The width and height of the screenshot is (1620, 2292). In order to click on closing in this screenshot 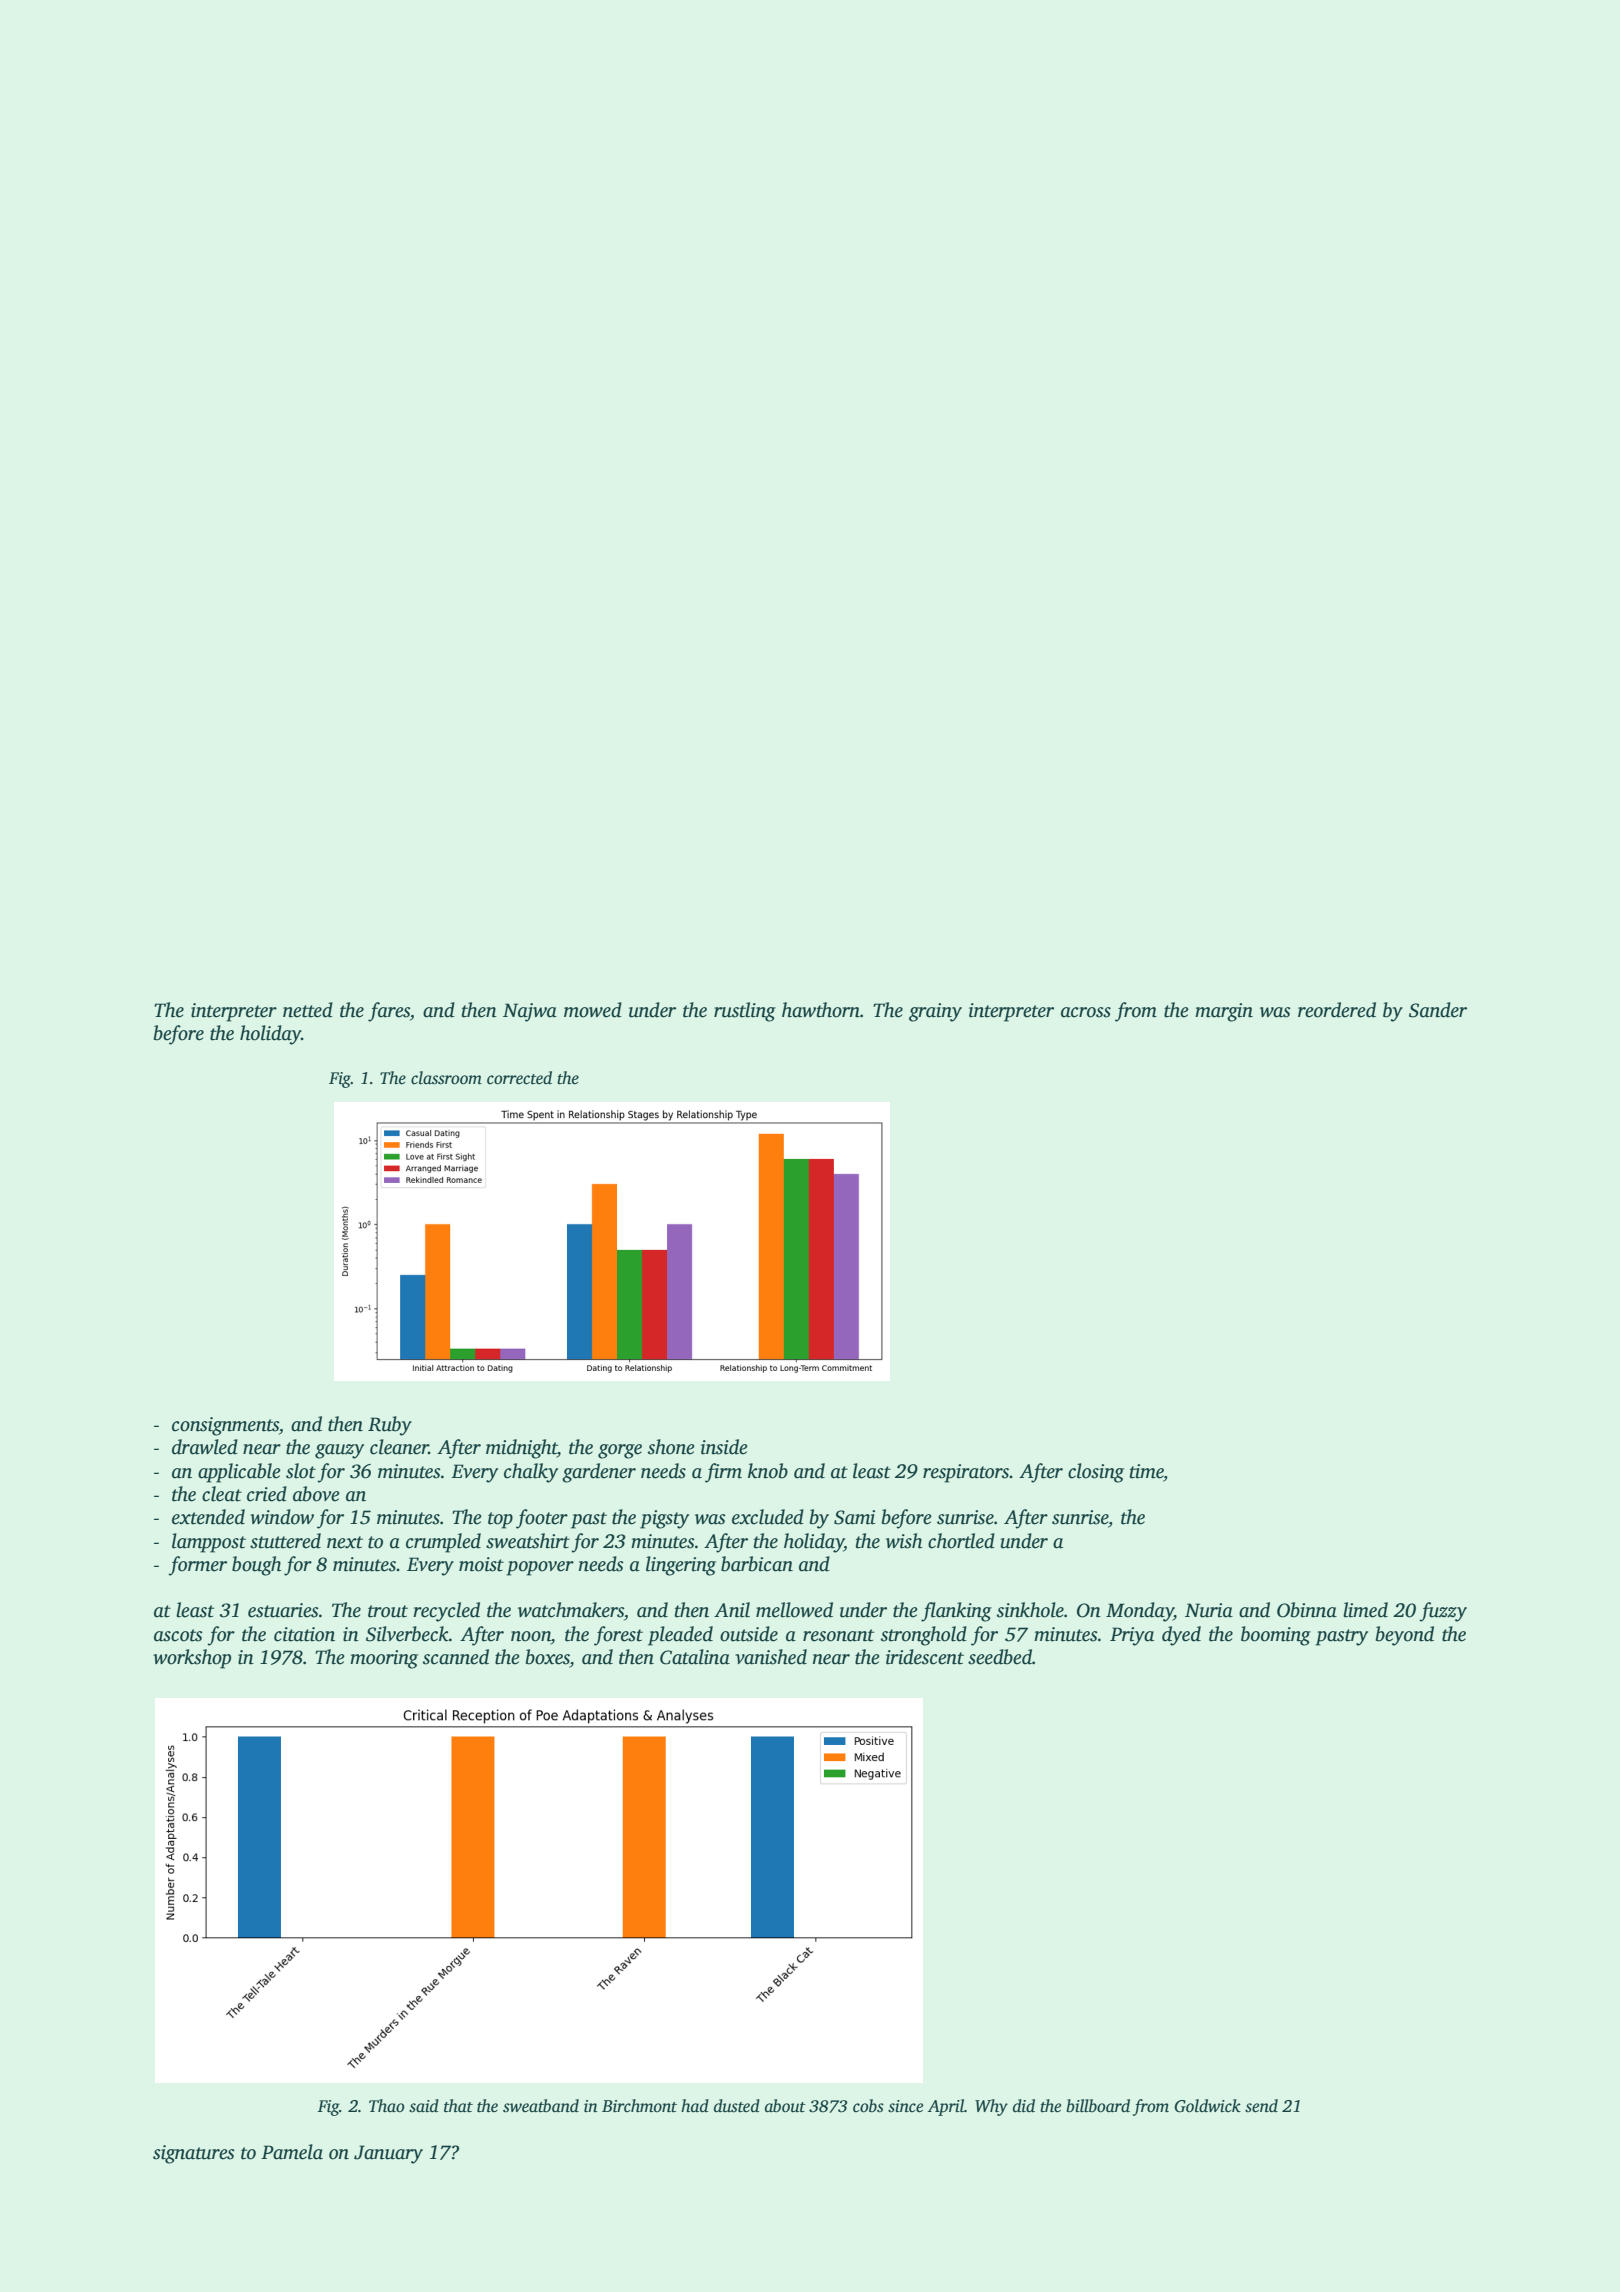, I will do `click(1096, 1473)`.
